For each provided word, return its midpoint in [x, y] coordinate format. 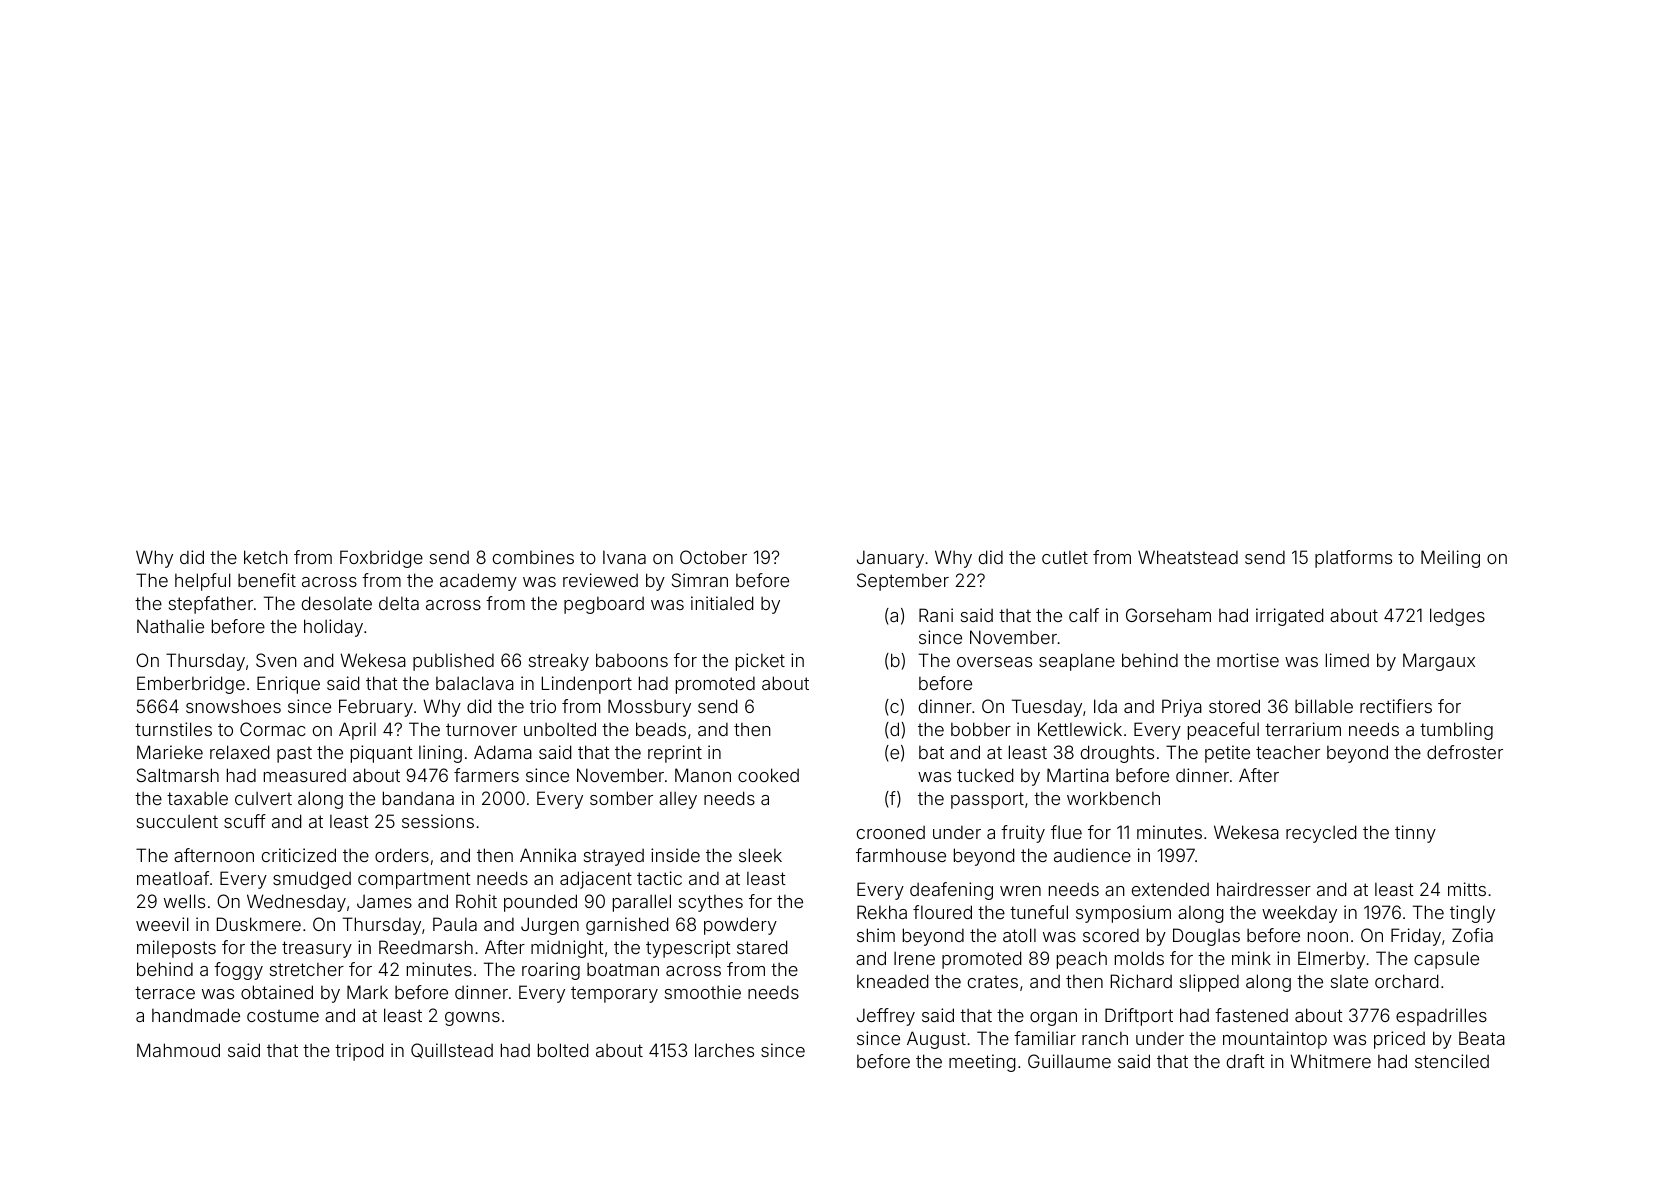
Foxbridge [381, 559]
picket [760, 662]
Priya [1182, 708]
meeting [982, 1063]
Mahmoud [178, 1050]
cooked [768, 775]
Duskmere [259, 924]
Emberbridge [191, 685]
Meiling [1450, 559]
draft [1245, 1061]
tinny [1415, 834]
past [294, 755]
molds [1139, 958]
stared [762, 947]
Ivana [624, 557]
